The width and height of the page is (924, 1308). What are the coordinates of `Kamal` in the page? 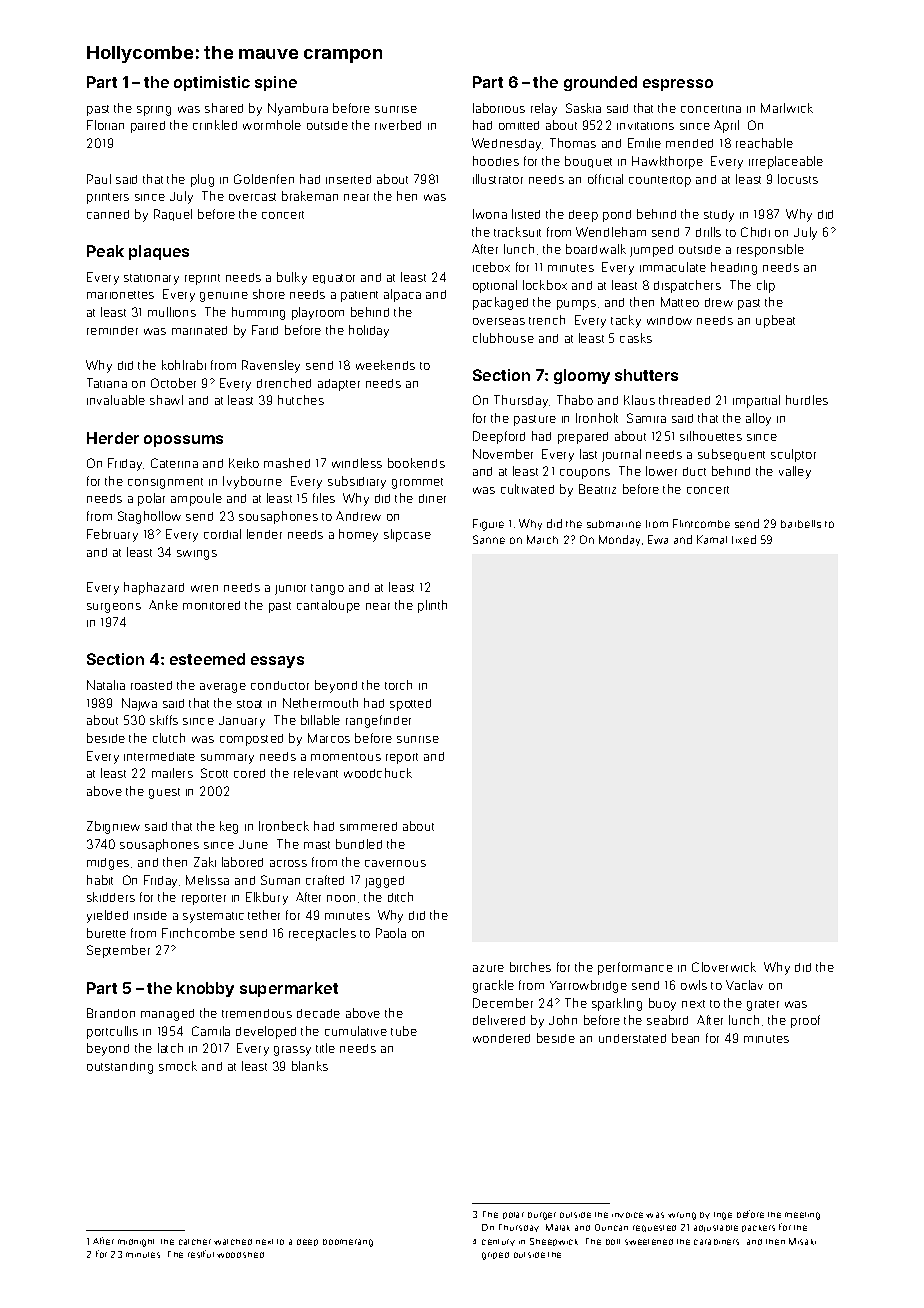 It's located at (712, 539).
